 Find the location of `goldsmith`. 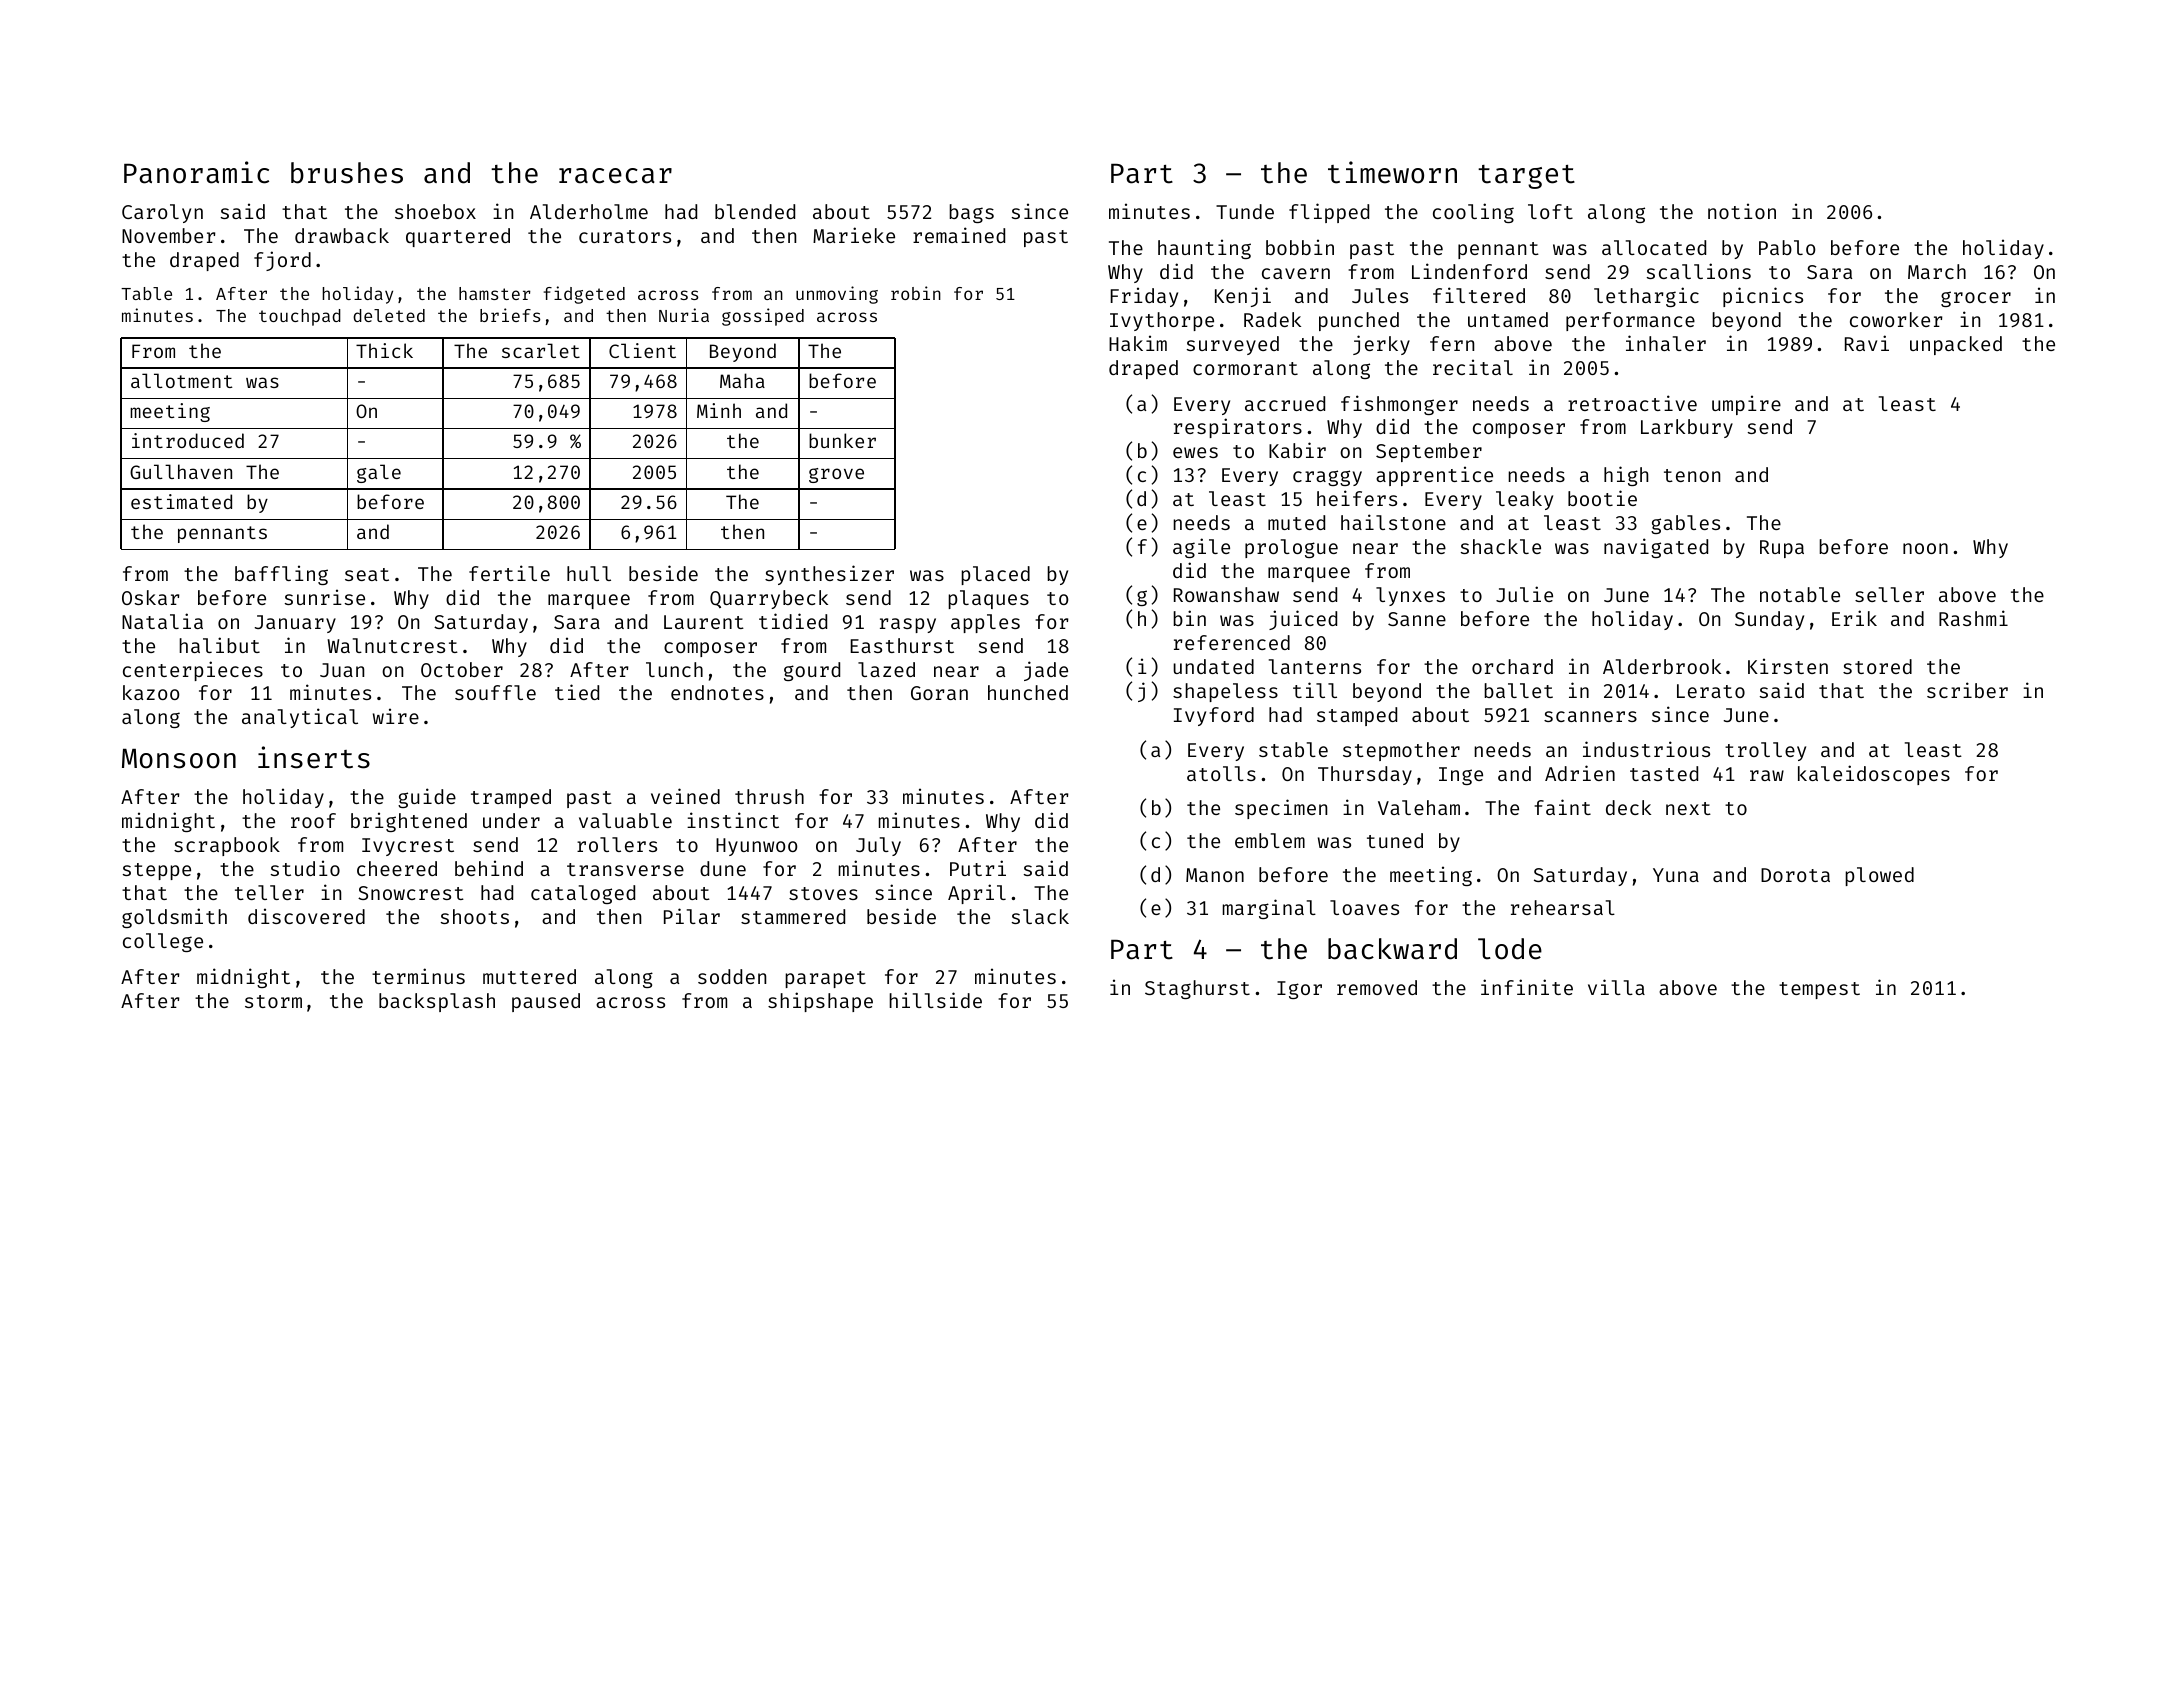

goldsmith is located at coordinates (174, 918).
